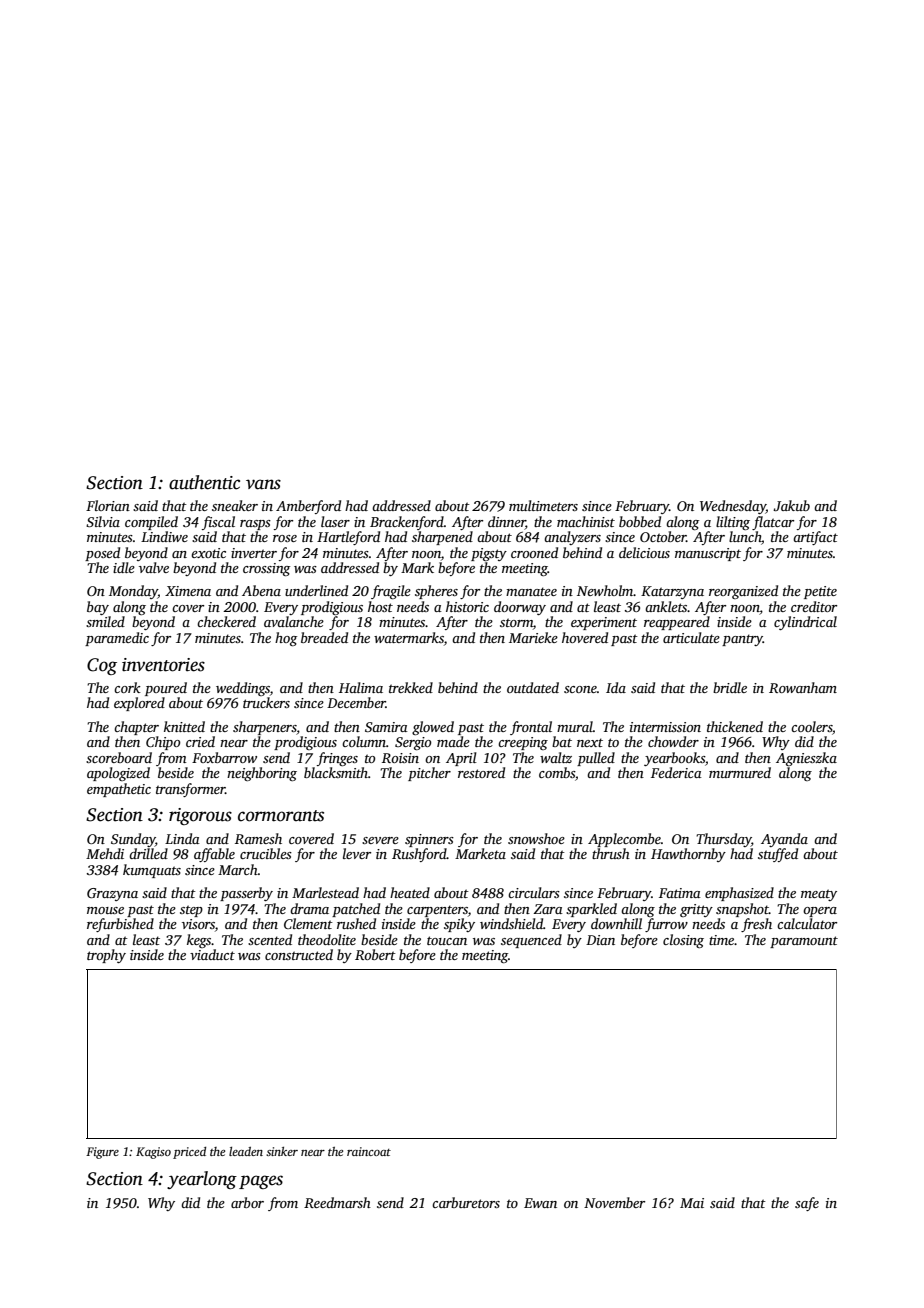 The height and width of the image is (1308, 924). What do you see at coordinates (442, 538) in the image?
I see `sharpened` at bounding box center [442, 538].
